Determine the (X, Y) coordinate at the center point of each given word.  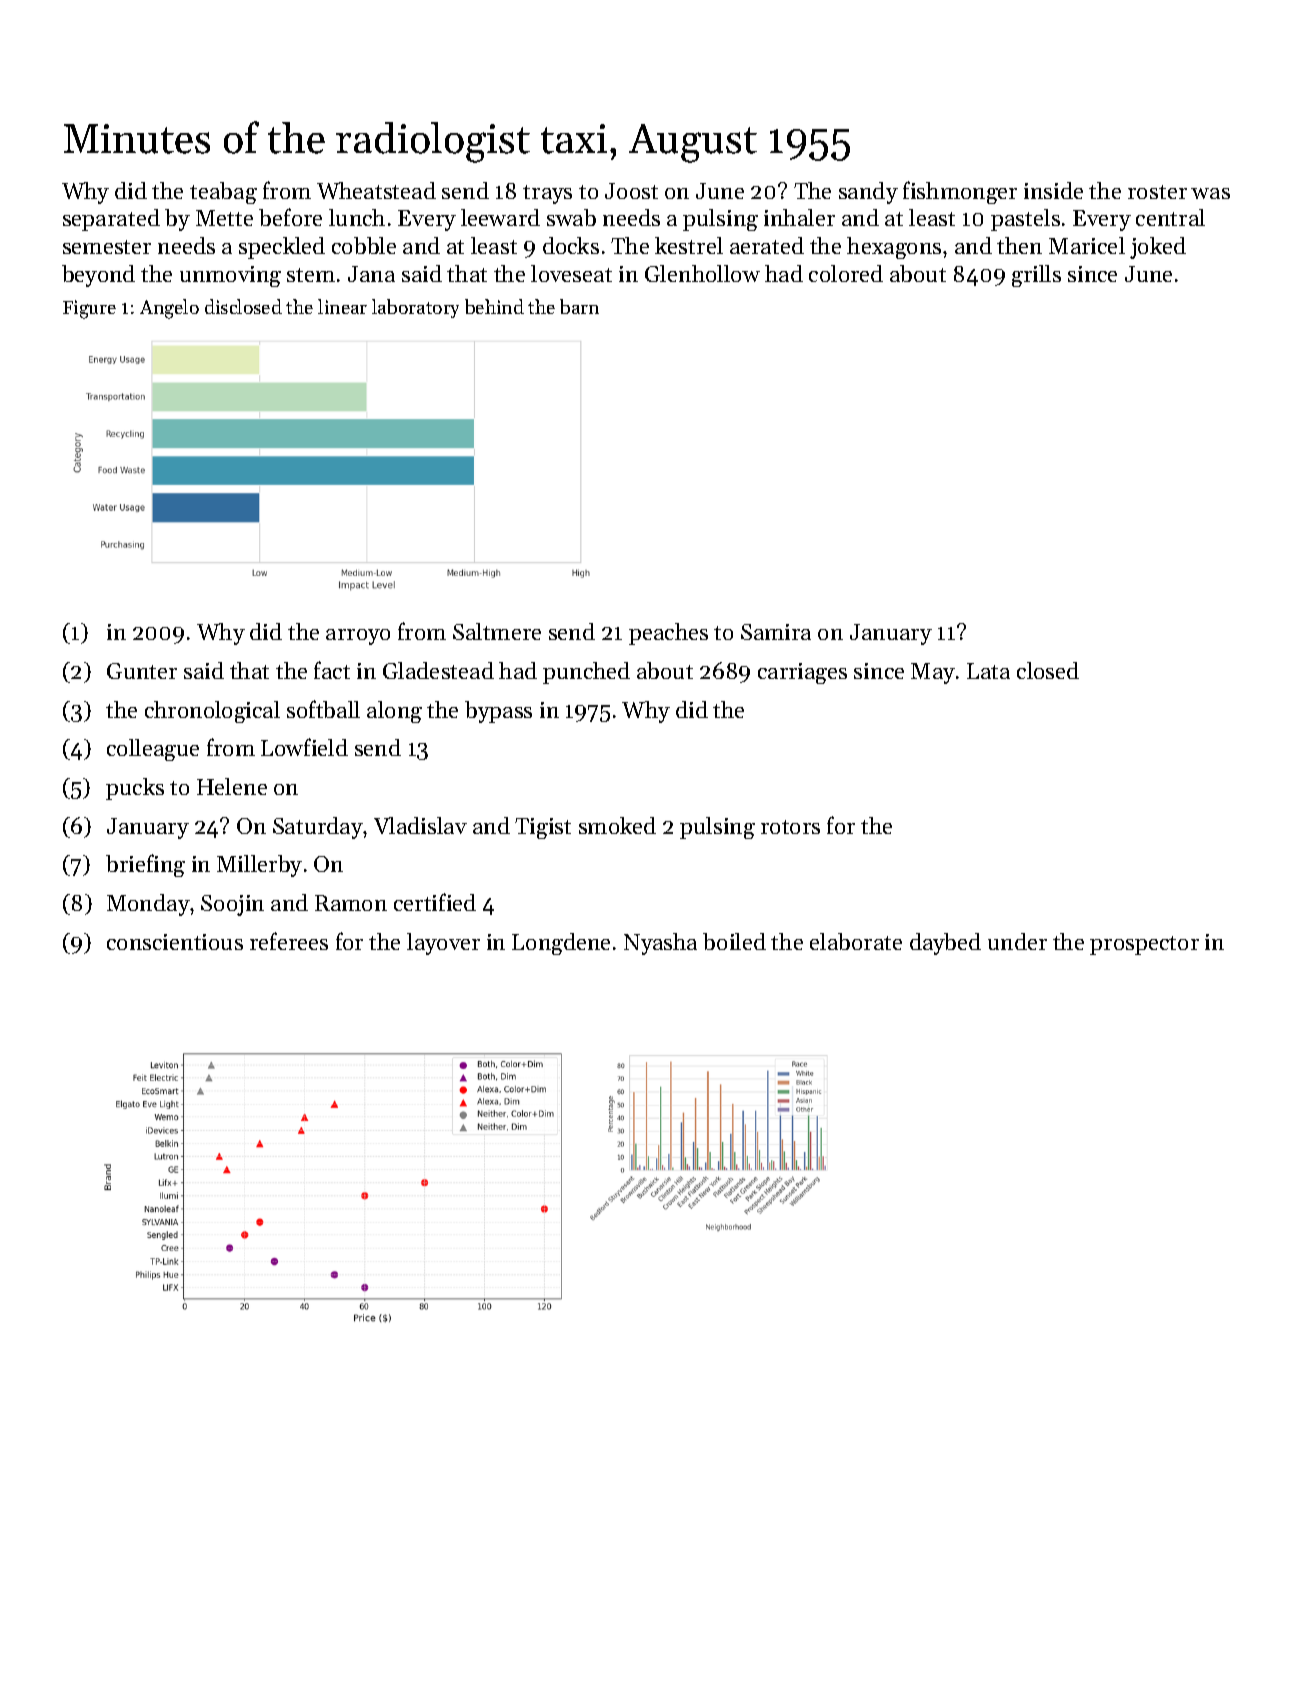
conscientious (175, 942)
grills (1036, 276)
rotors (790, 827)
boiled (734, 941)
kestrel (689, 245)
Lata (988, 671)
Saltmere (497, 631)
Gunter (142, 671)
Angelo (169, 309)
